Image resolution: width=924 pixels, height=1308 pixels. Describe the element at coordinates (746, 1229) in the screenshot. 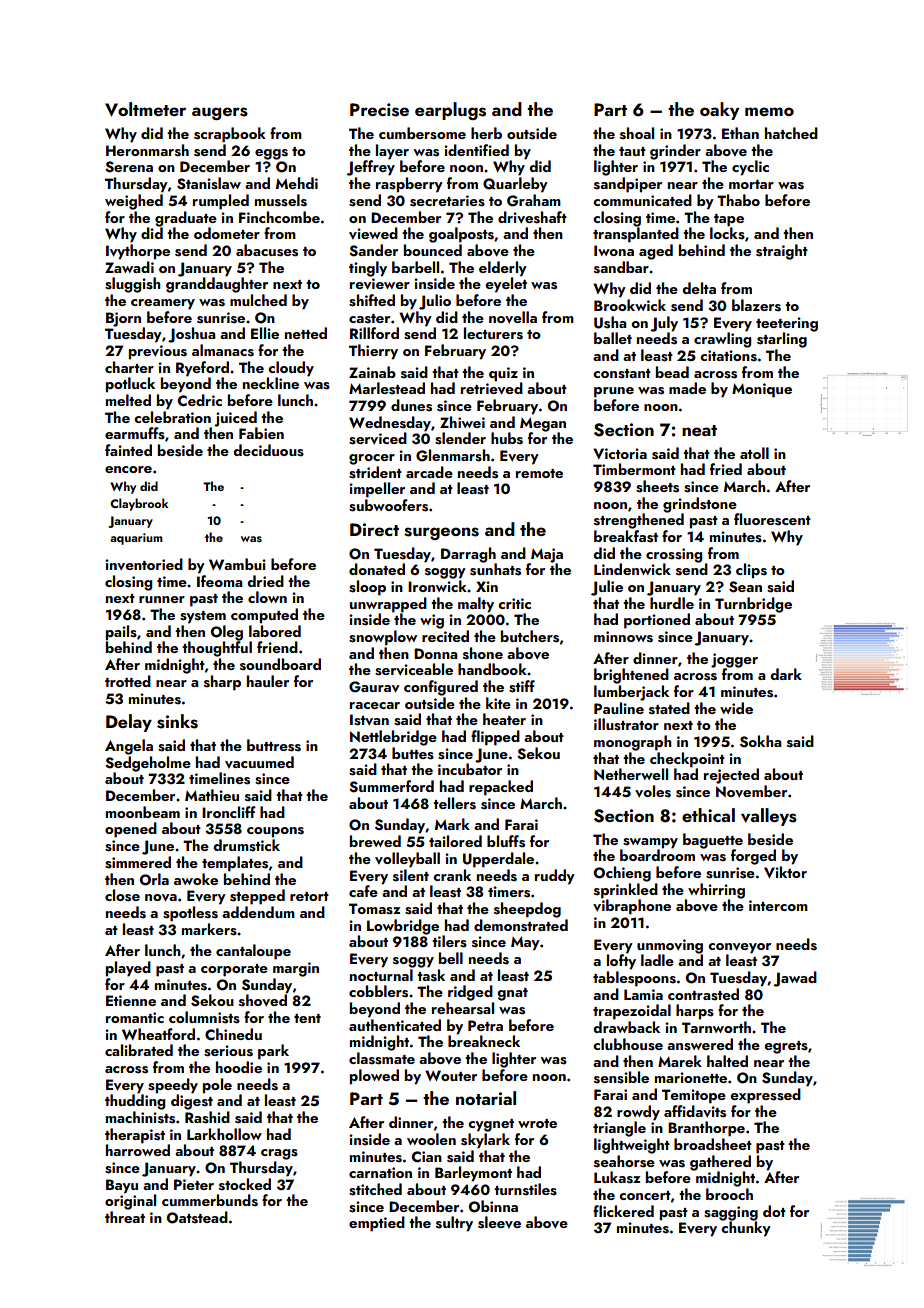

I see `chunky` at that location.
